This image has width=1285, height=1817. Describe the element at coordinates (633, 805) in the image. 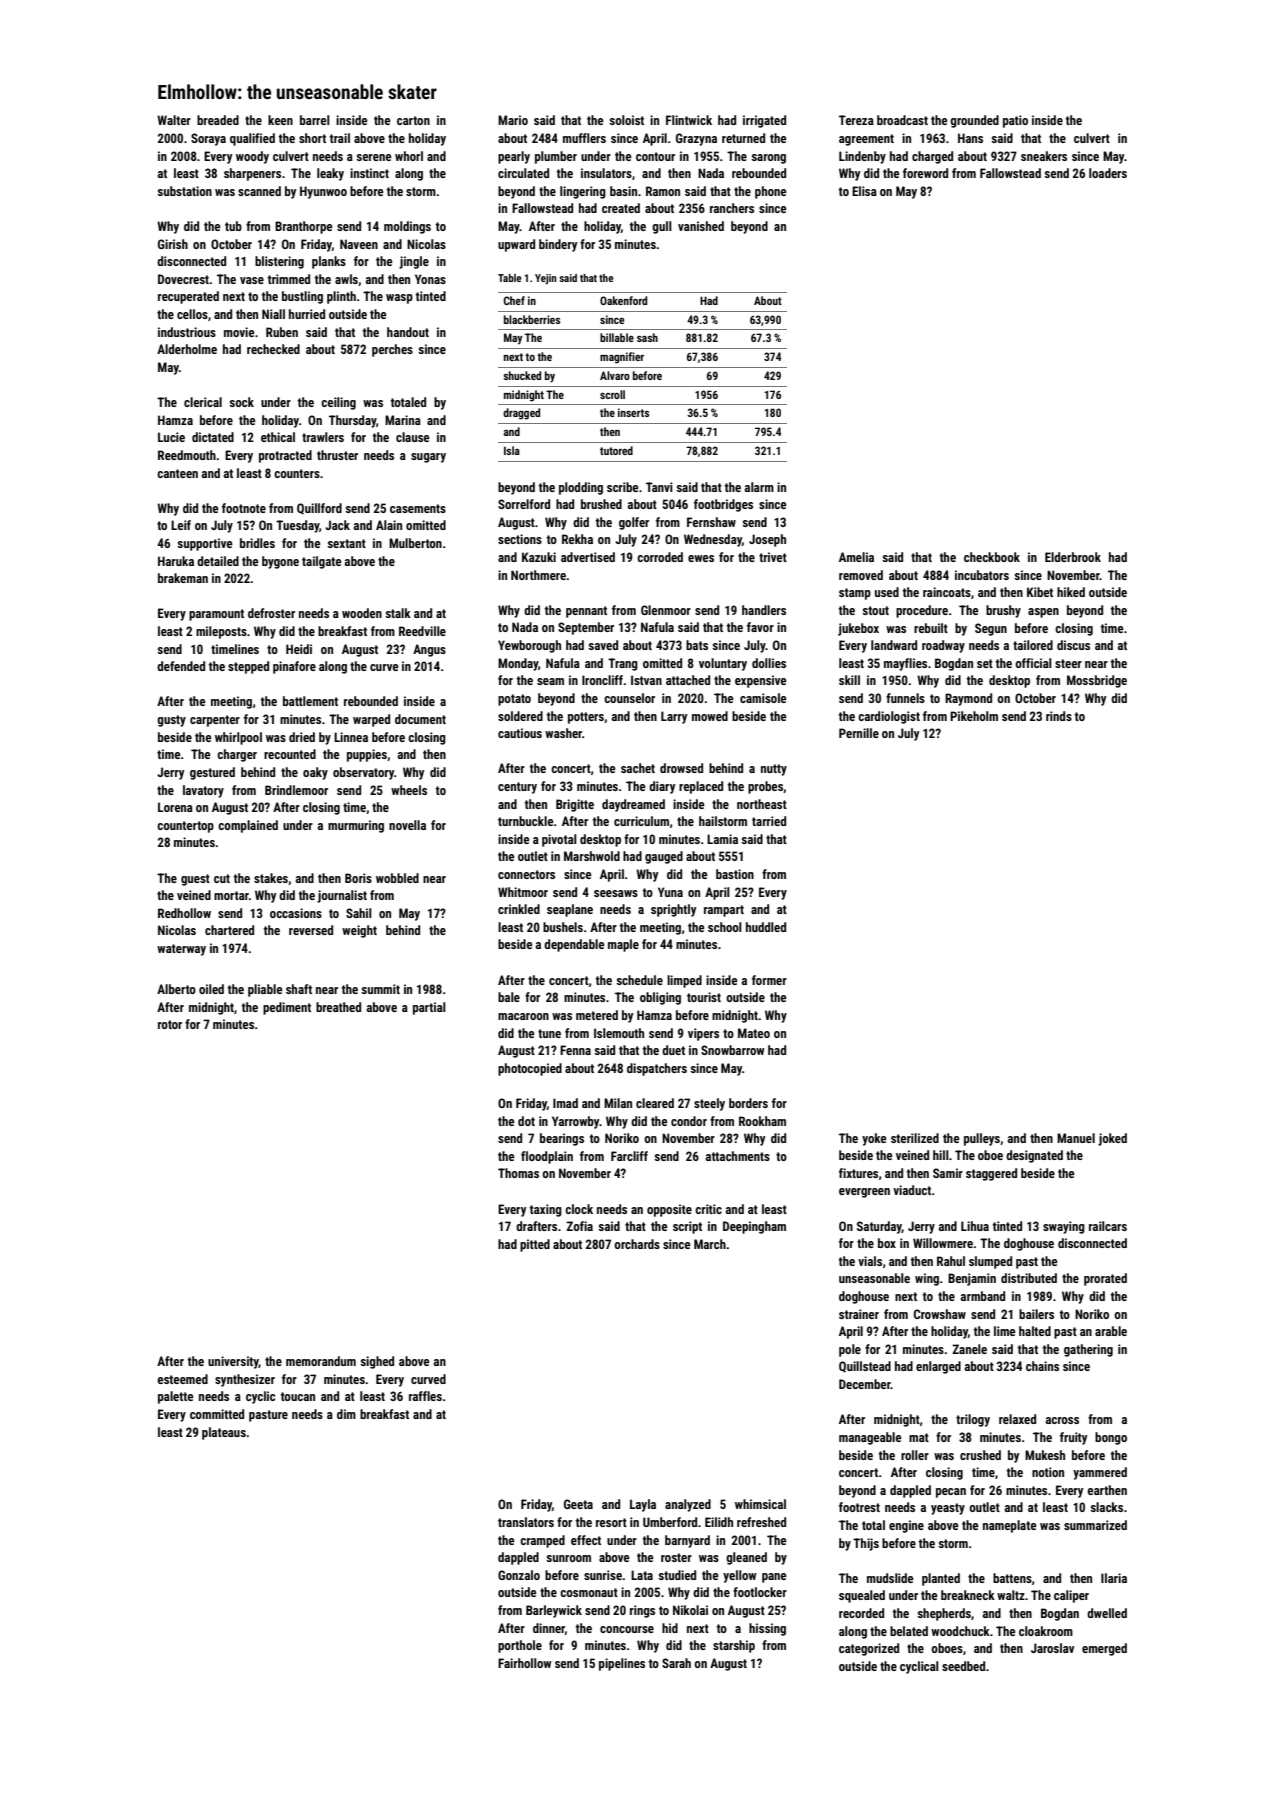

I see `daydreamed` at that location.
